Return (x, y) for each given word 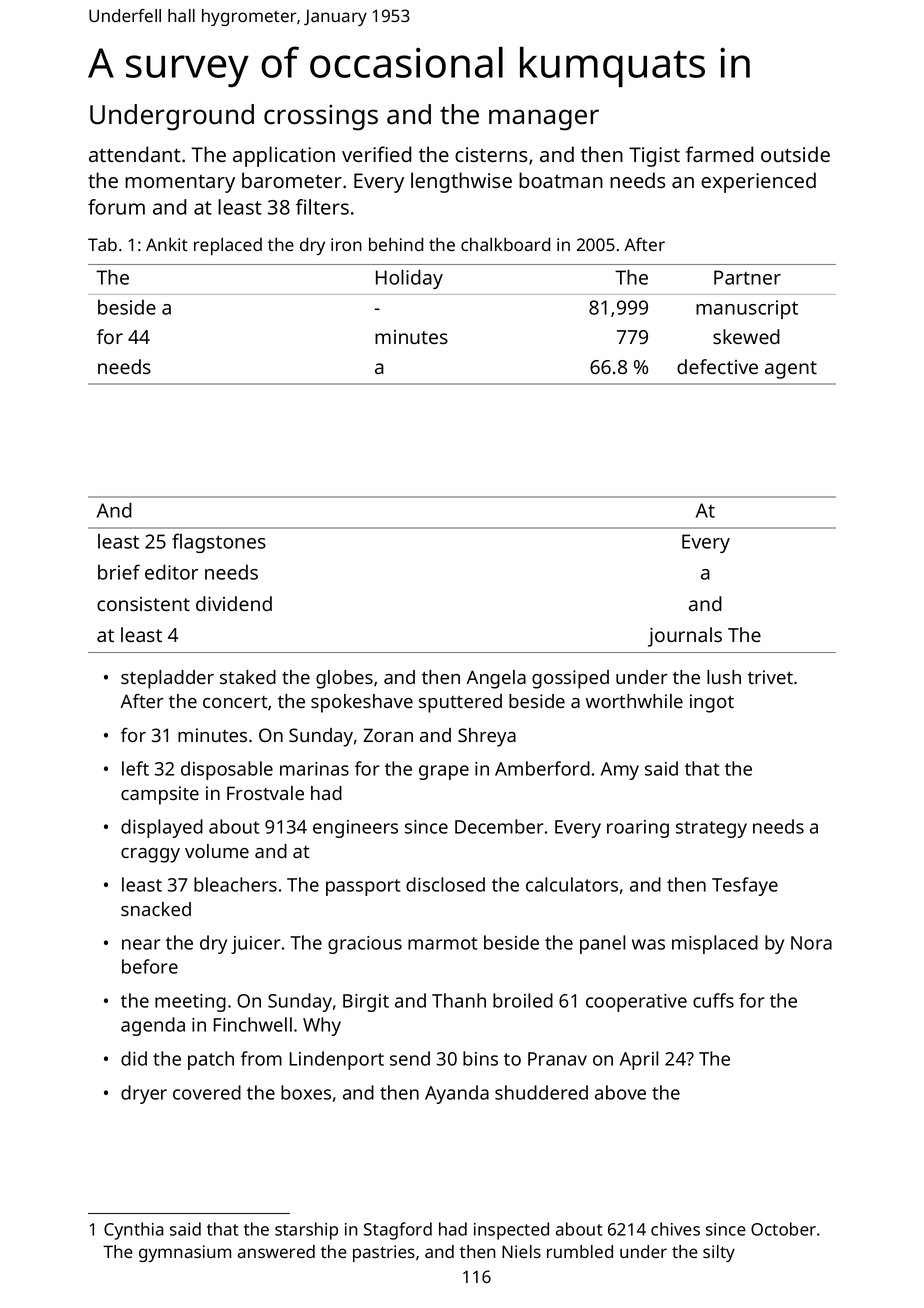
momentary (180, 184)
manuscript (747, 309)
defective (717, 366)
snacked (156, 909)
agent (791, 370)
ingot (712, 703)
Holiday (409, 279)
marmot (443, 943)
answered (276, 1251)
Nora (811, 943)
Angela (496, 679)
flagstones (219, 543)
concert (235, 702)
